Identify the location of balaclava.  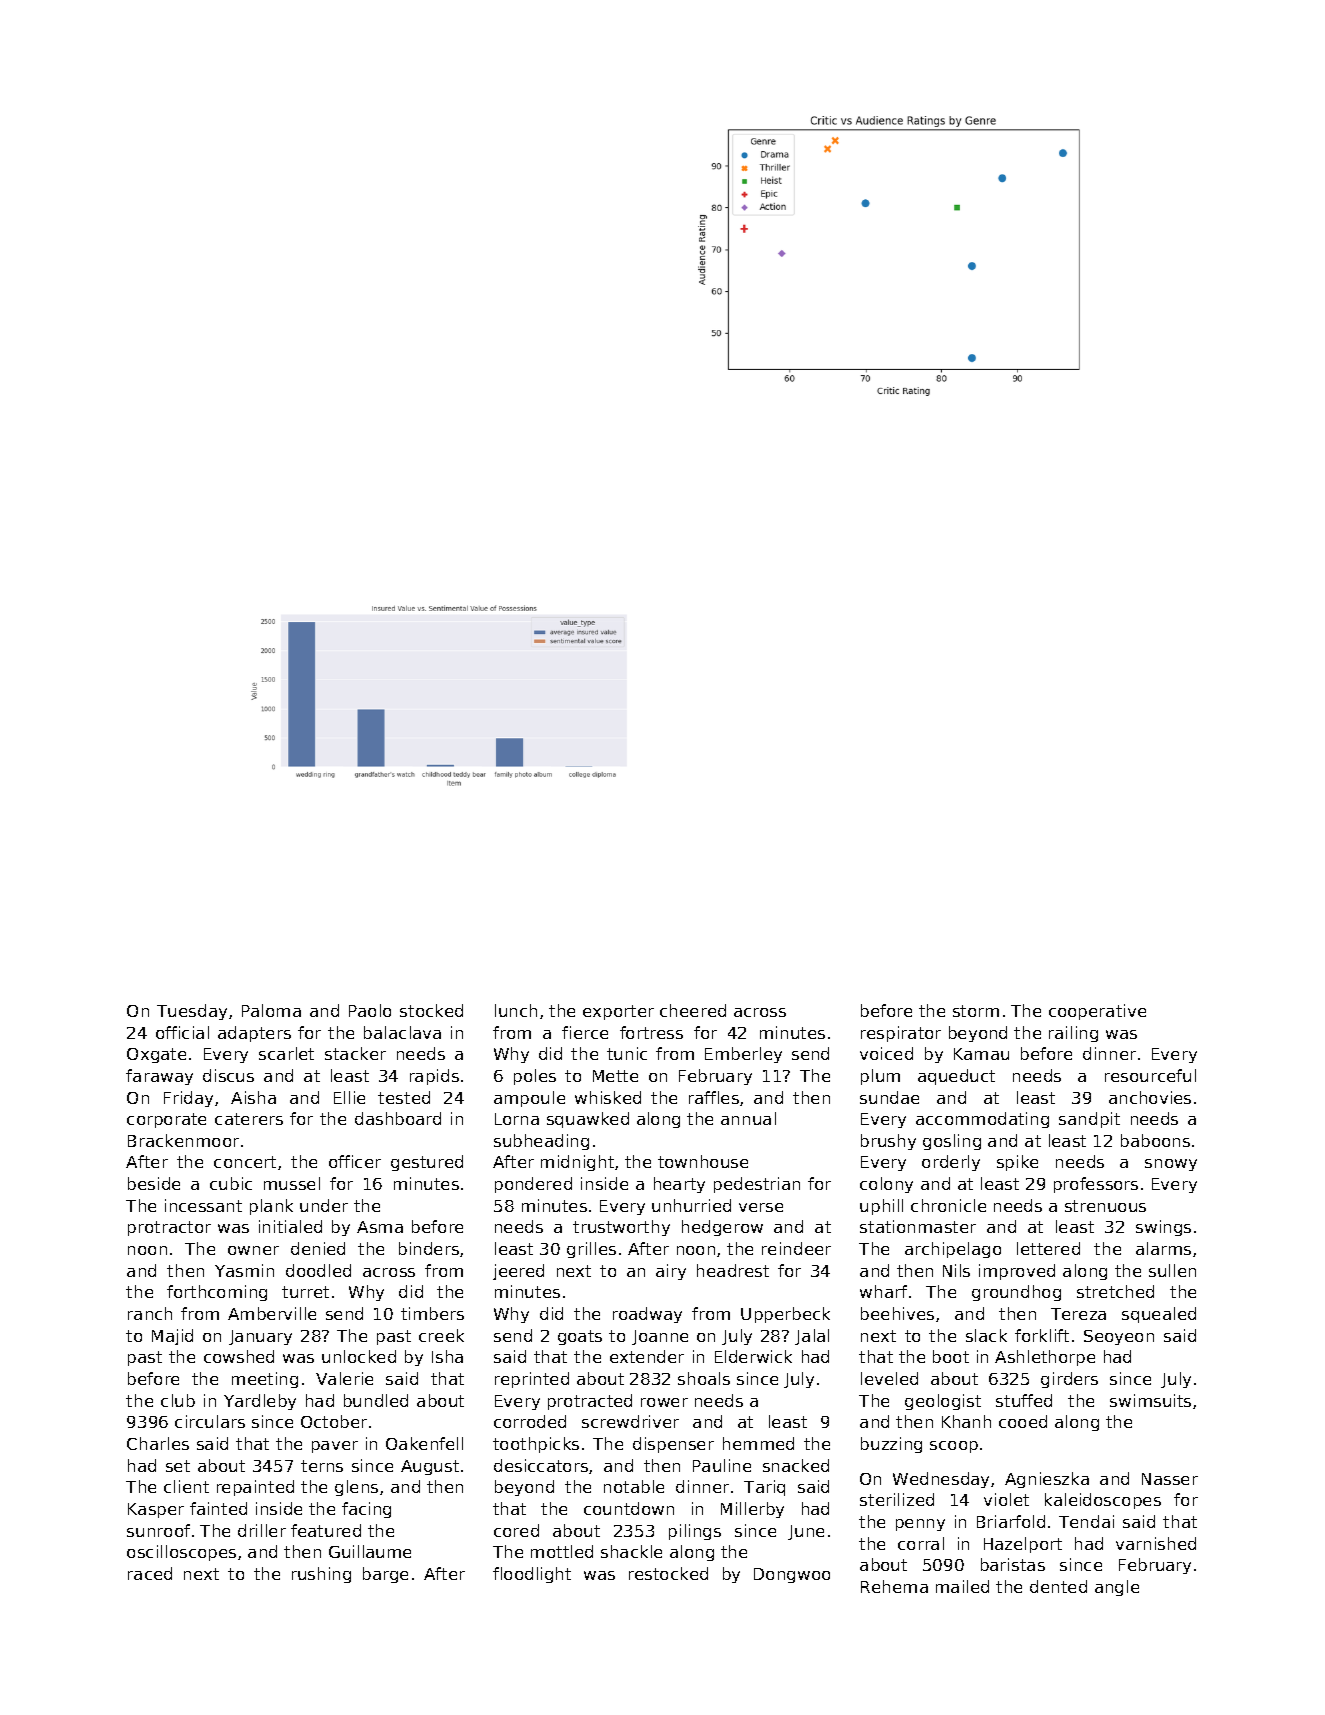
(402, 1032).
